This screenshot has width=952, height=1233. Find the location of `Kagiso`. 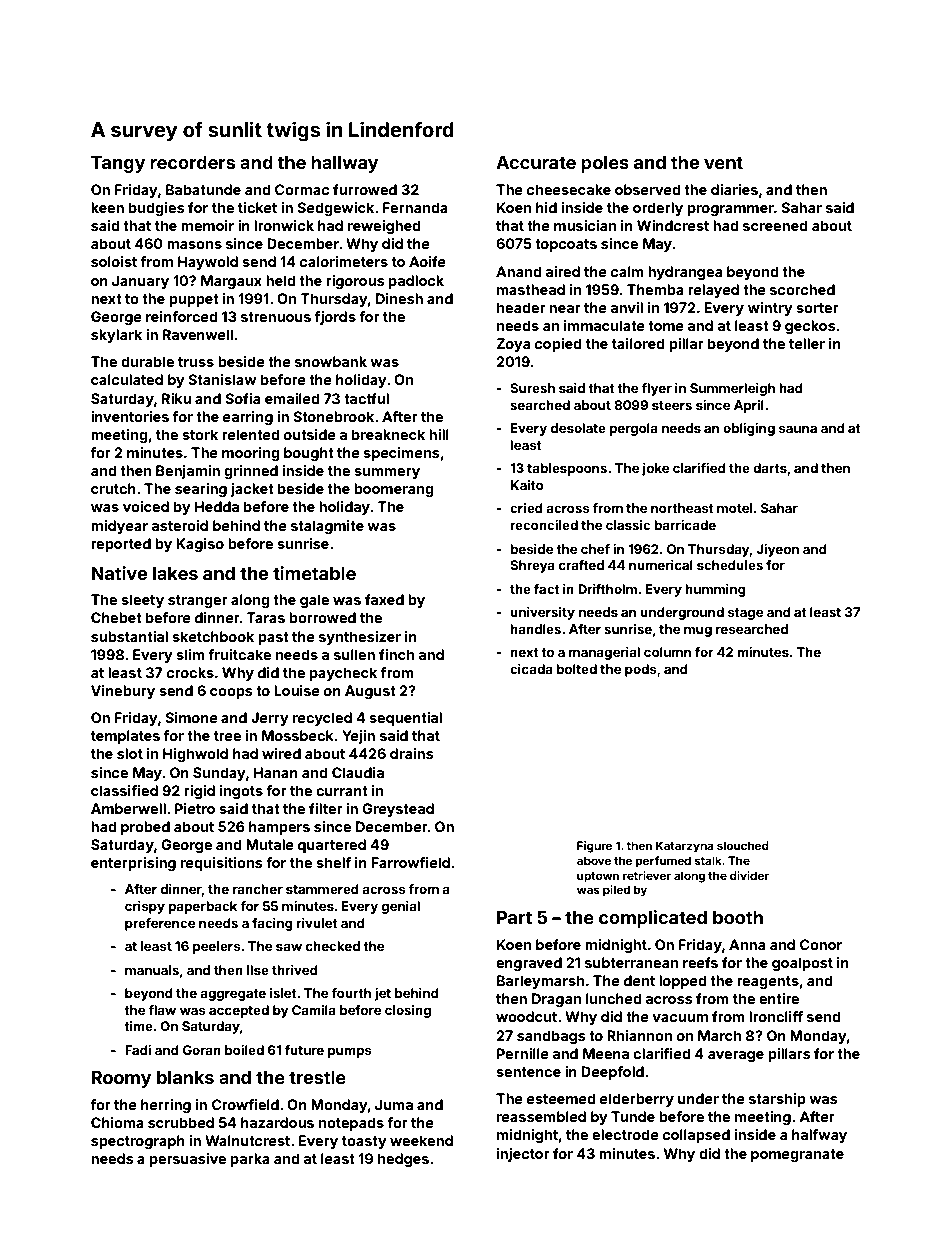

Kagiso is located at coordinates (200, 545).
